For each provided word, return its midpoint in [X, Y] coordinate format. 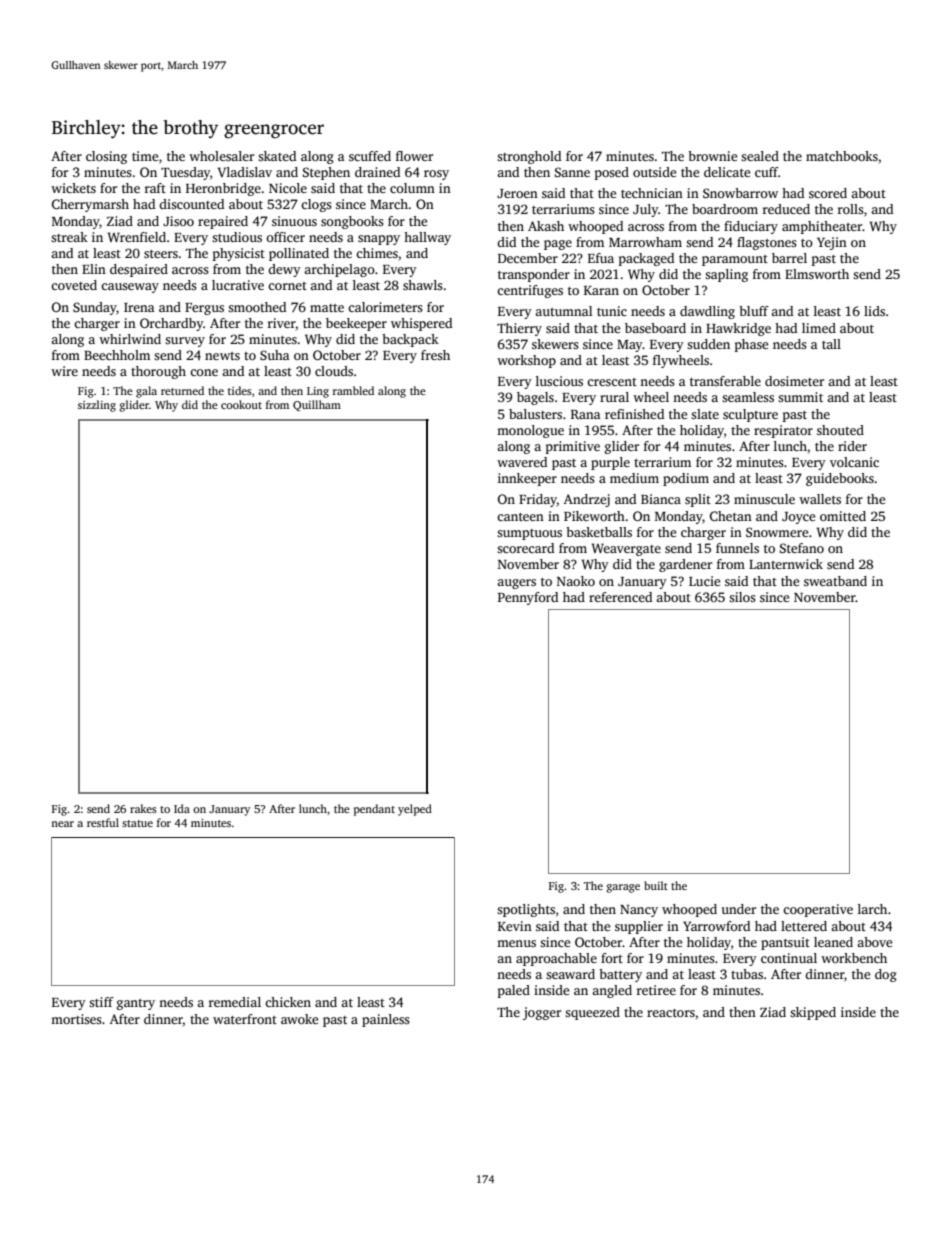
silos [742, 597]
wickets [73, 188]
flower [414, 156]
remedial [235, 1002]
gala [146, 392]
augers [516, 584]
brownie [712, 156]
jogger [542, 1013]
